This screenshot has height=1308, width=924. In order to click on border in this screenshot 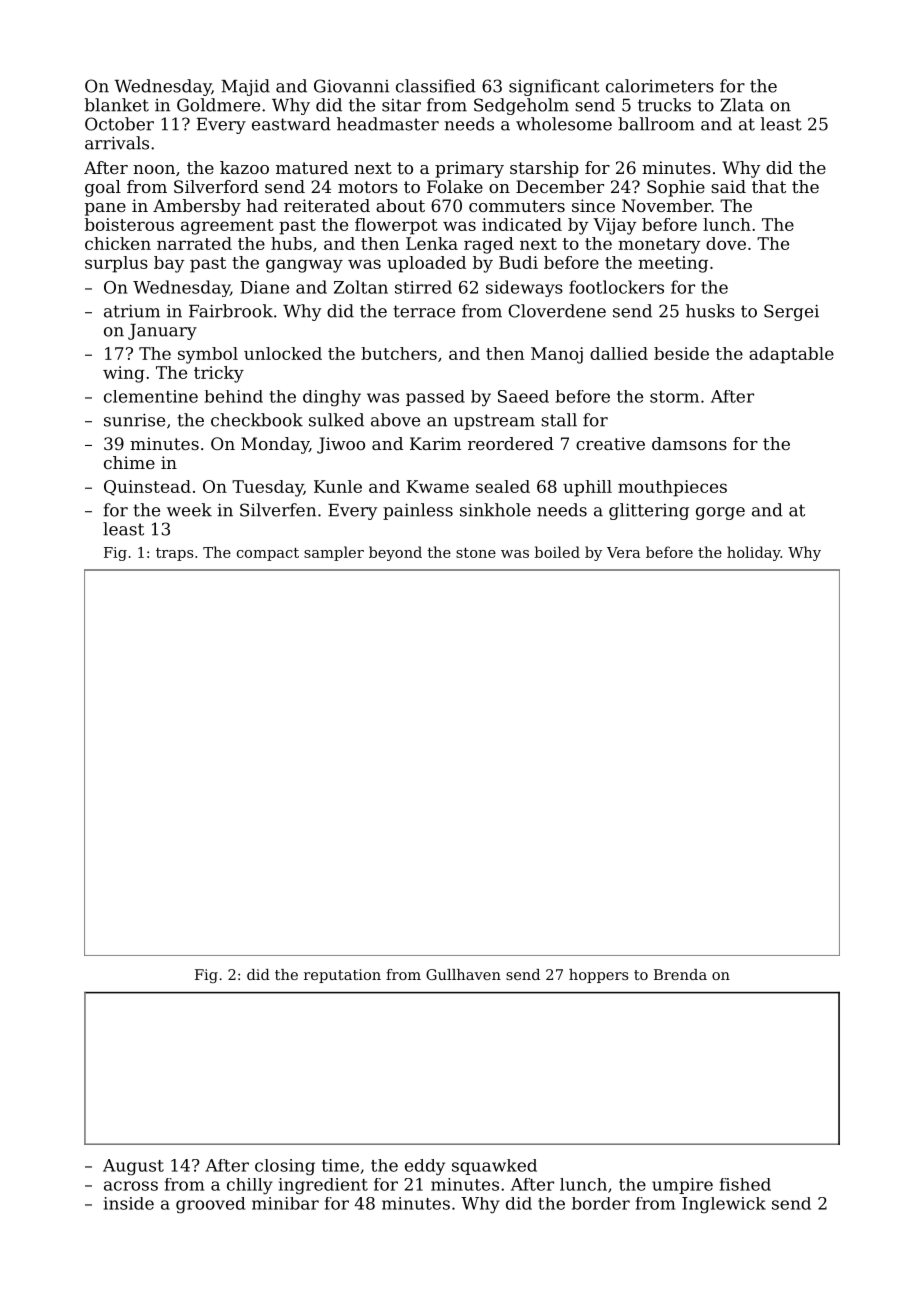, I will do `click(601, 1203)`.
